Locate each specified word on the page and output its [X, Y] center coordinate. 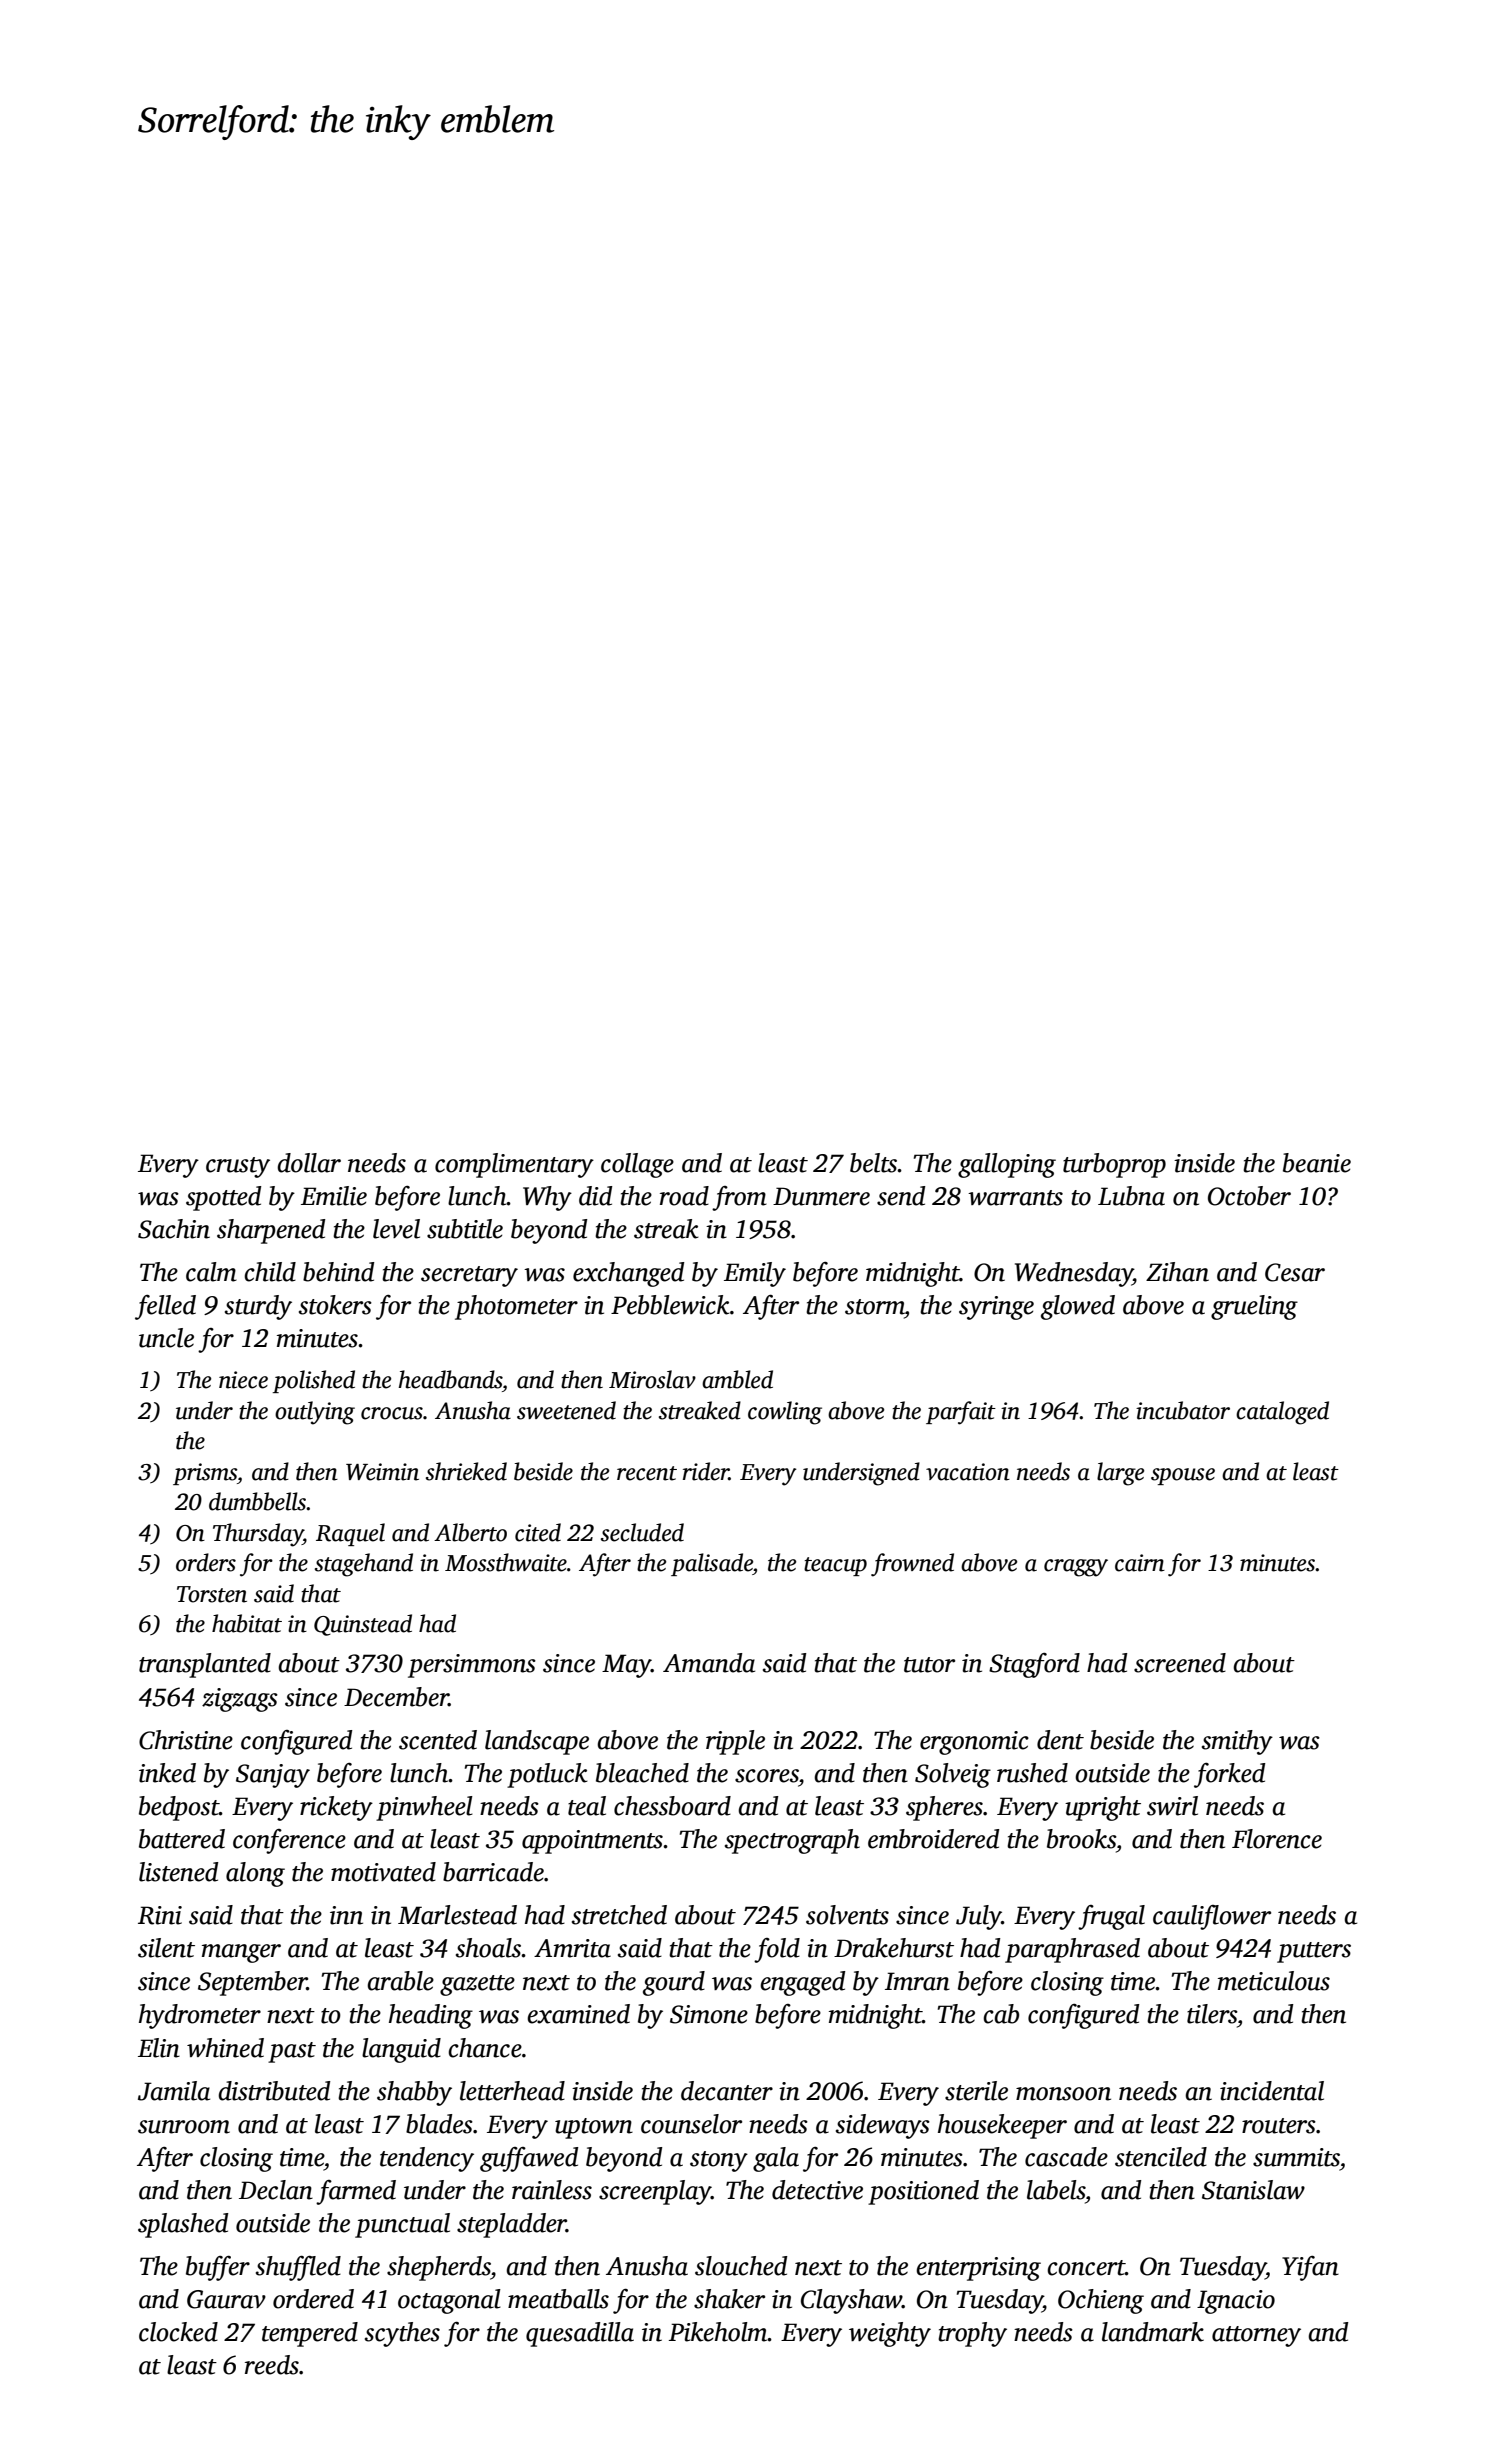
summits [1296, 2157]
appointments [592, 1842]
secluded [642, 1532]
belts [874, 1163]
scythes [402, 2334]
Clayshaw [851, 2301]
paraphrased [1072, 1950]
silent [166, 1948]
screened [1180, 1663]
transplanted [205, 1665]
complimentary [514, 1165]
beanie [1317, 1163]
